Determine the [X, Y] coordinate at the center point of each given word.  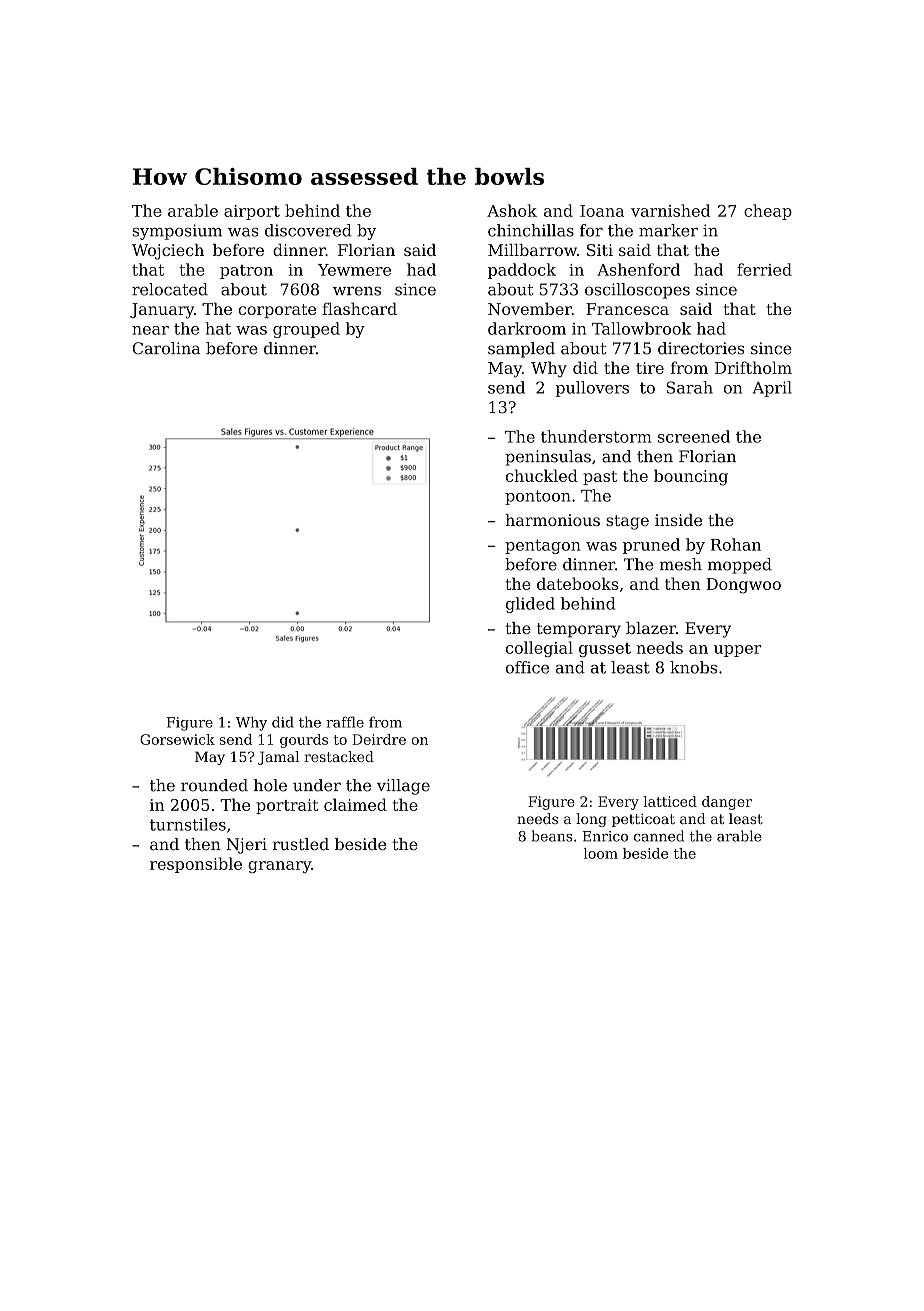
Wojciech [168, 252]
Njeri [247, 846]
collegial [539, 649]
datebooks [578, 583]
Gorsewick [177, 739]
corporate [277, 311]
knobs [693, 667]
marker [668, 230]
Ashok [512, 210]
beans [552, 836]
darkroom [527, 328]
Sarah [689, 387]
